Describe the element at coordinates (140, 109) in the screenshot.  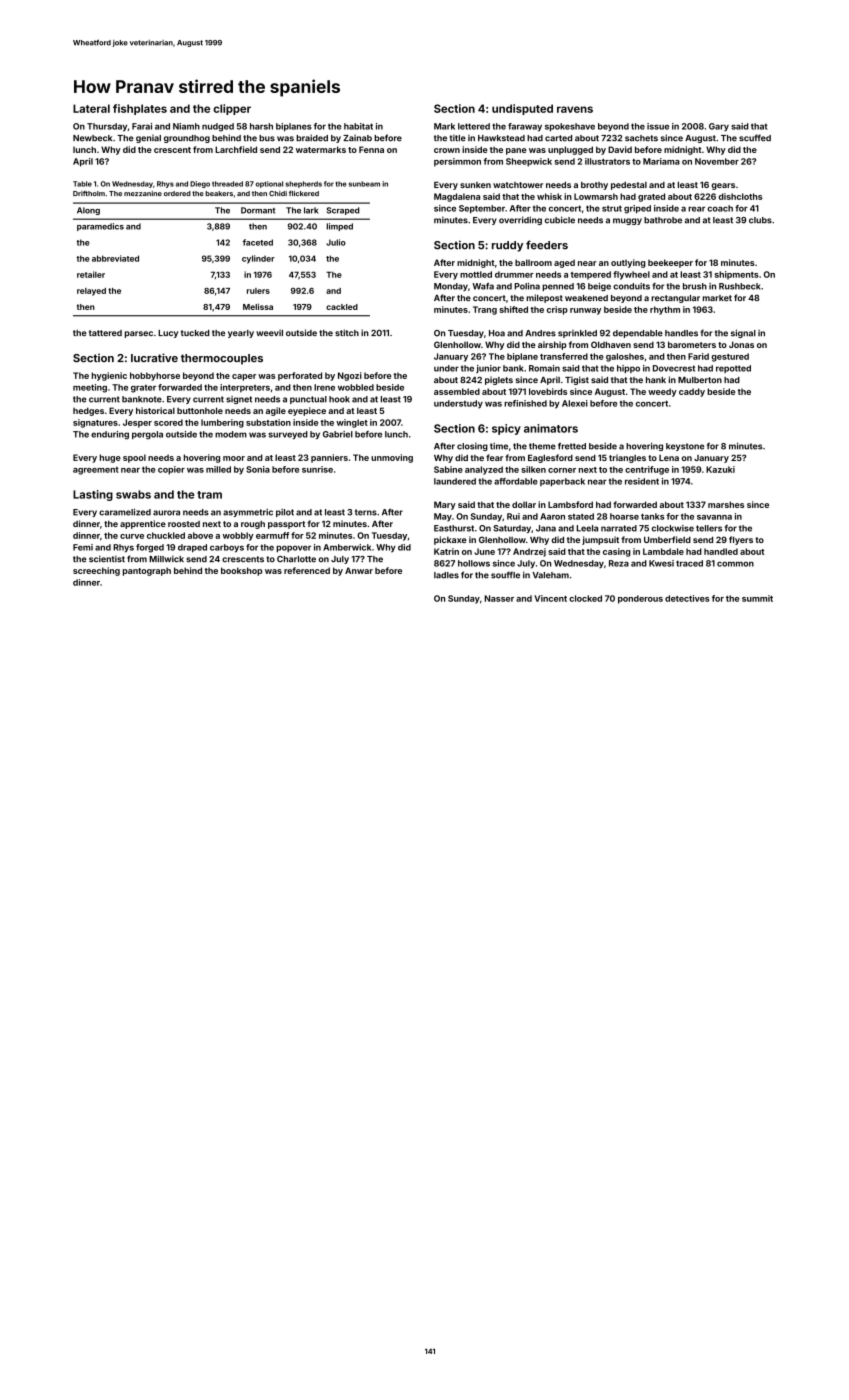
I see `fishplates` at that location.
